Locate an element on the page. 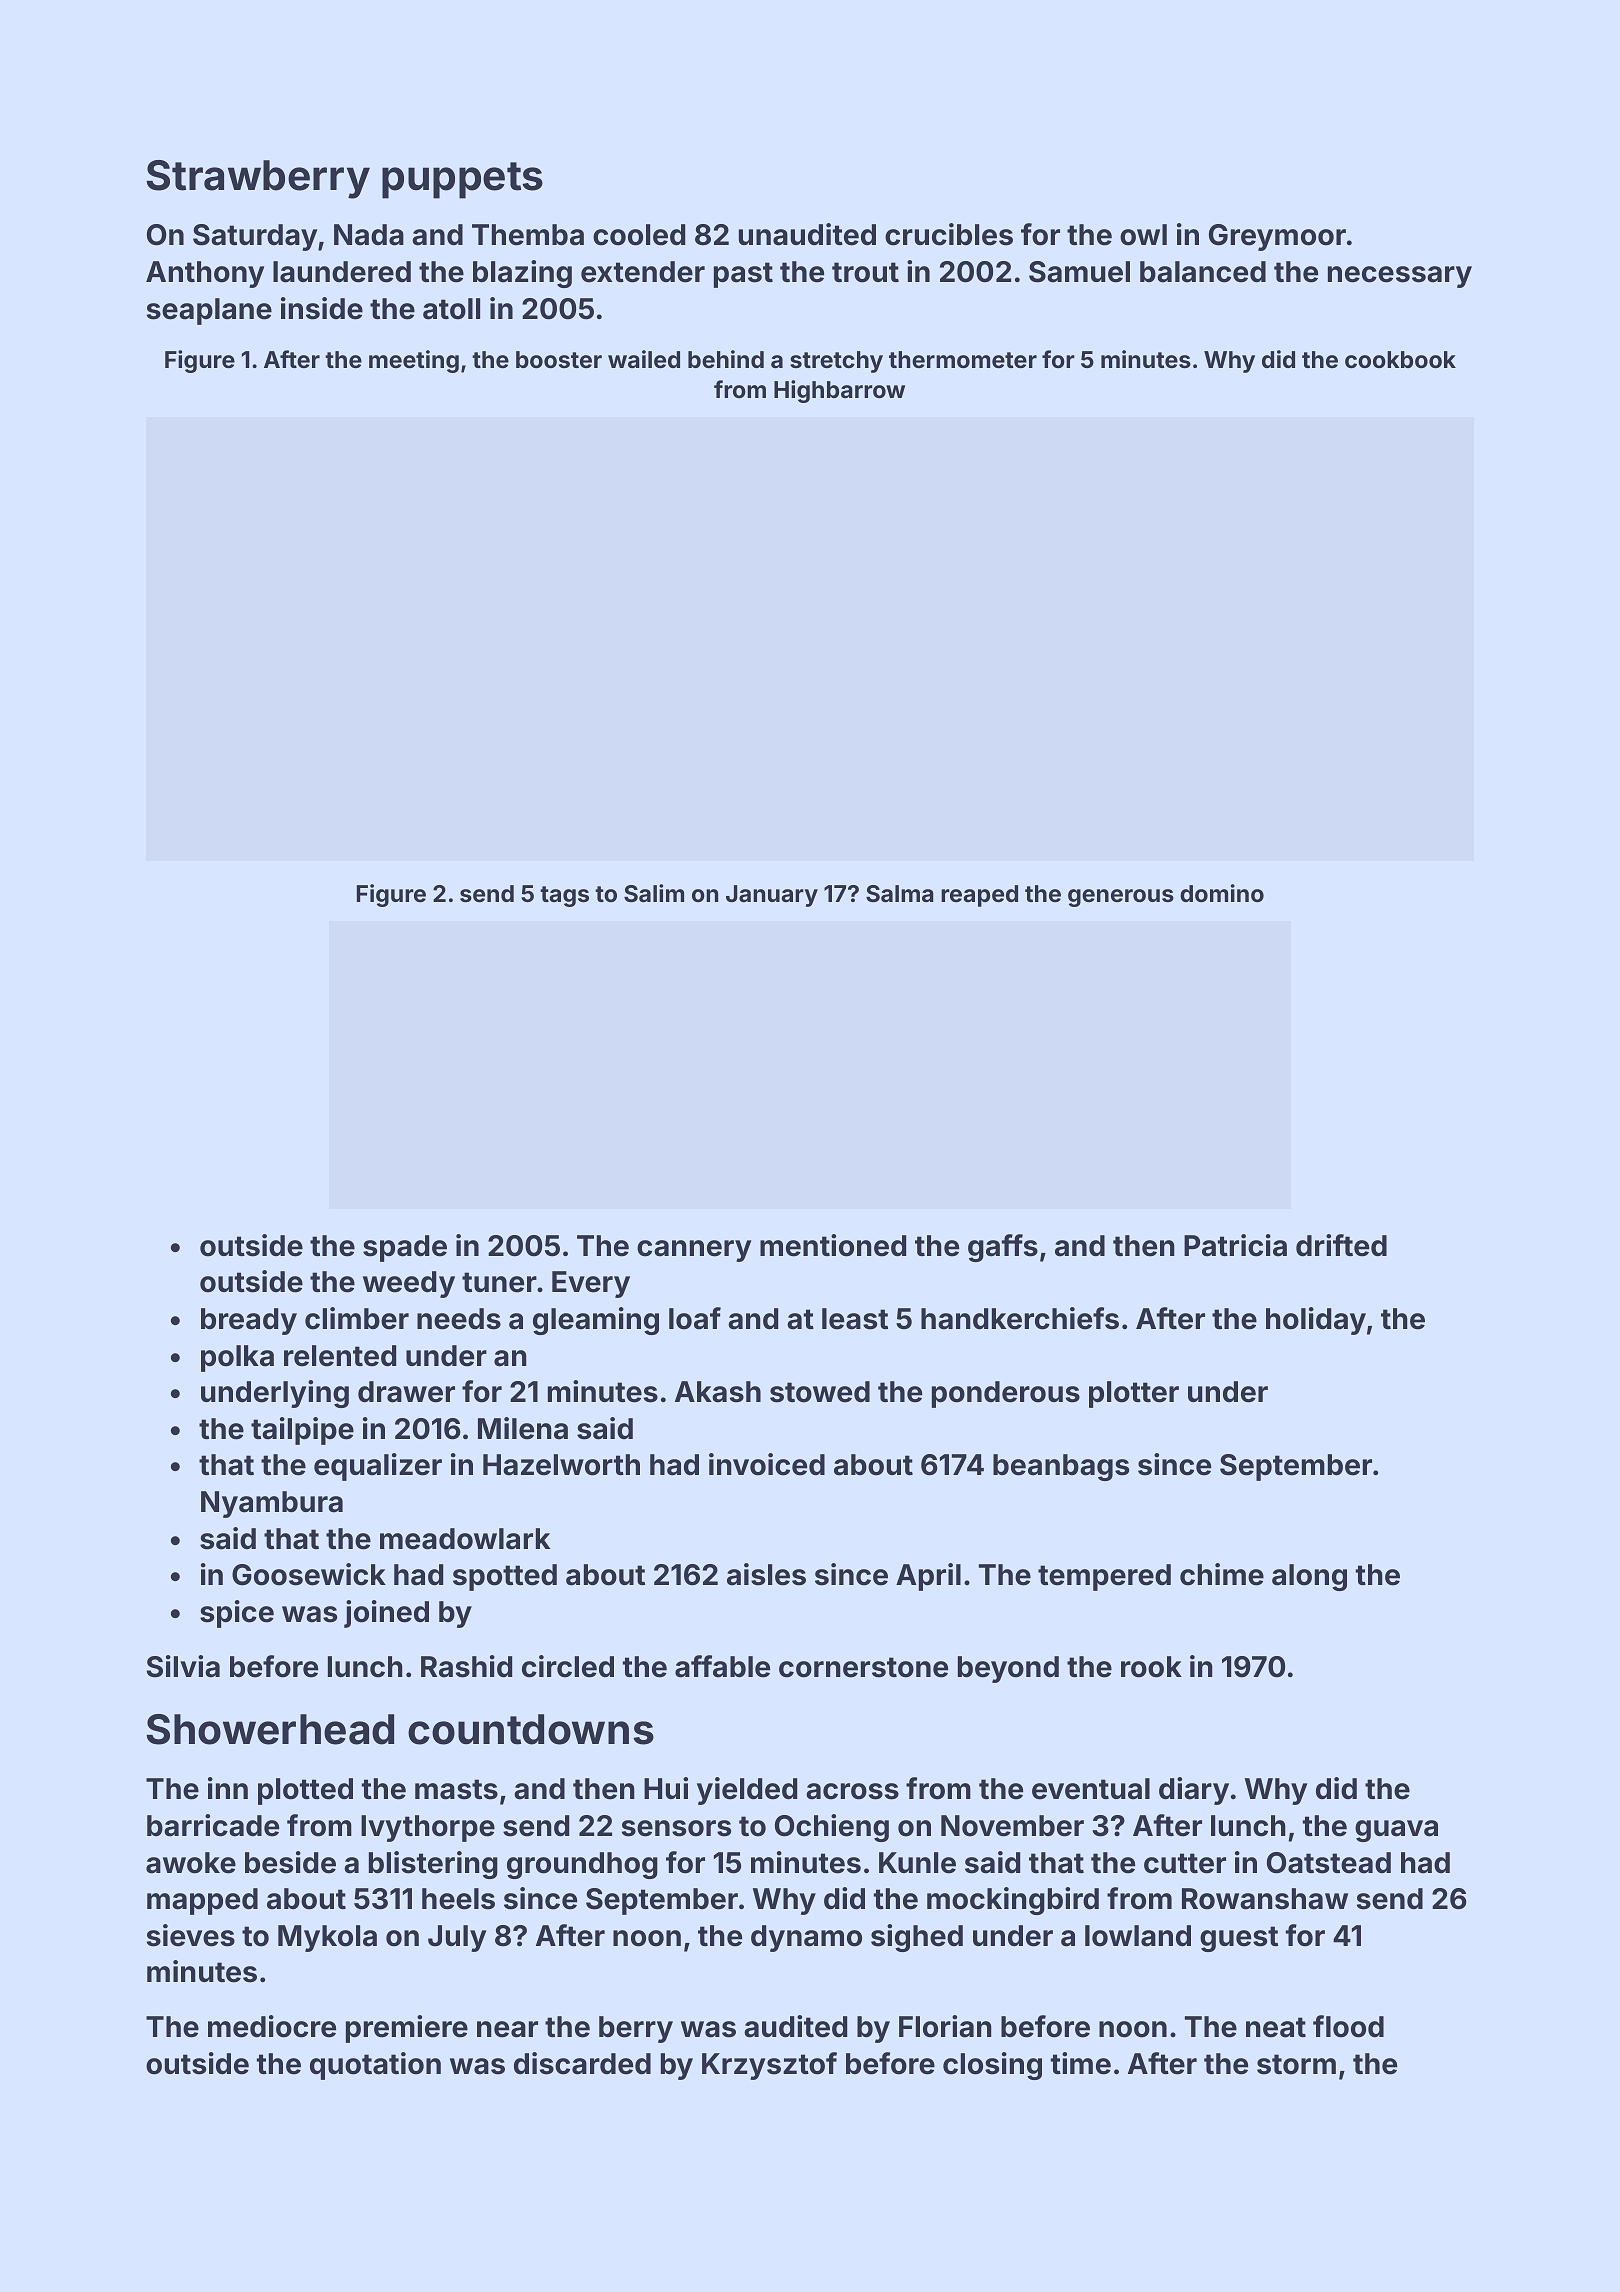 This page has height=2292, width=1620. bready is located at coordinates (249, 1321).
